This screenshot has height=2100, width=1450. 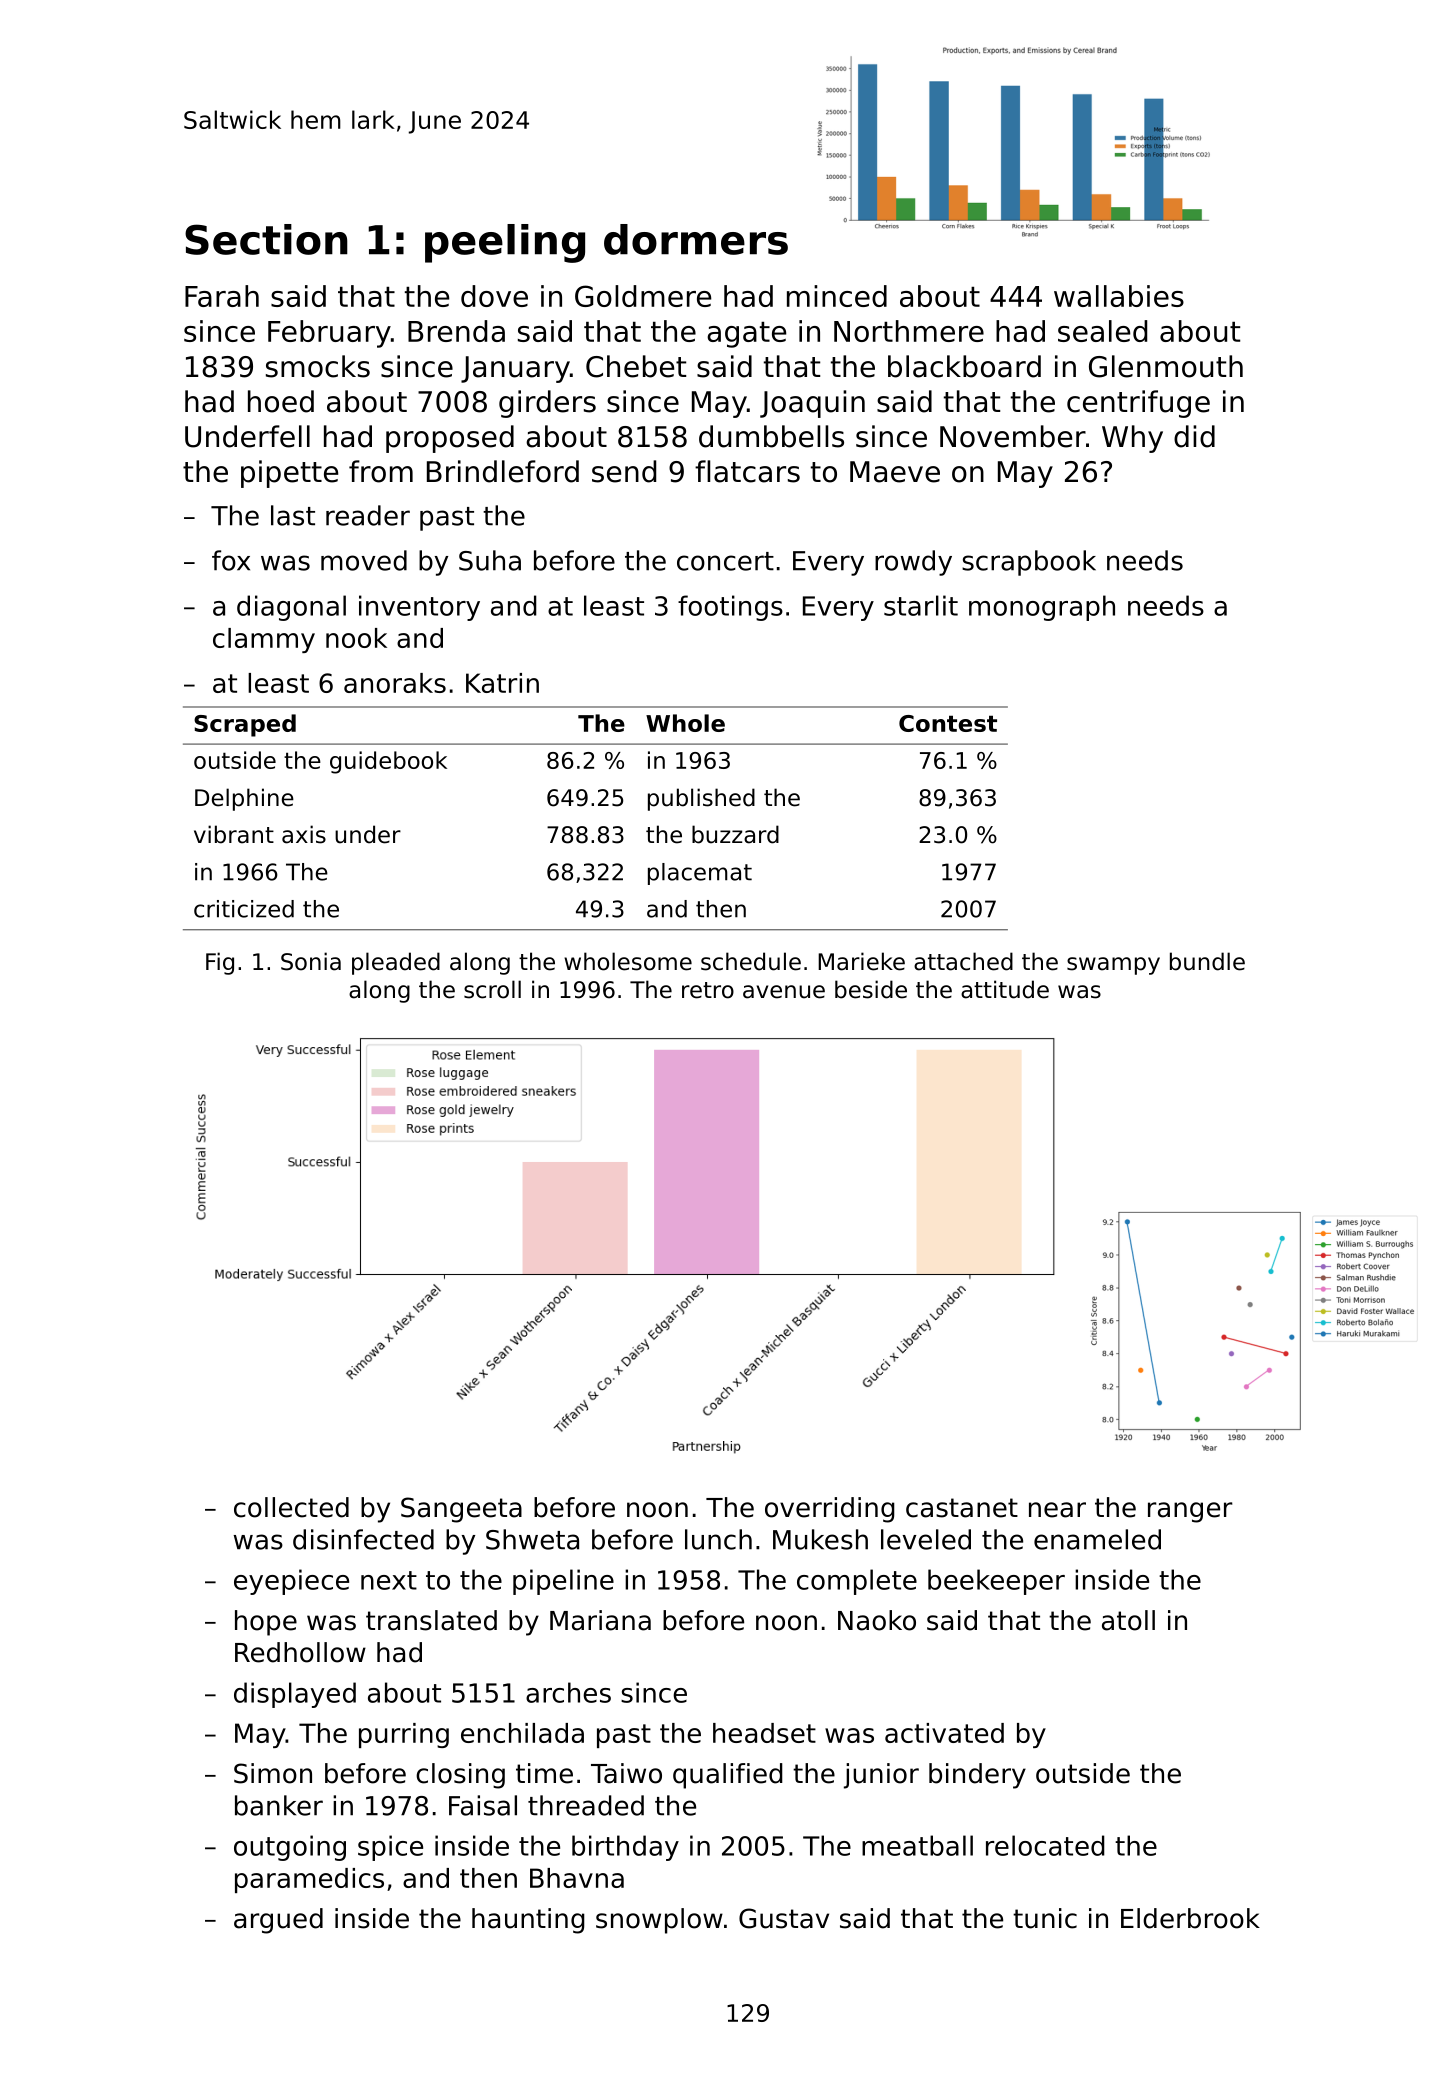 I want to click on monograph, so click(x=1042, y=608).
